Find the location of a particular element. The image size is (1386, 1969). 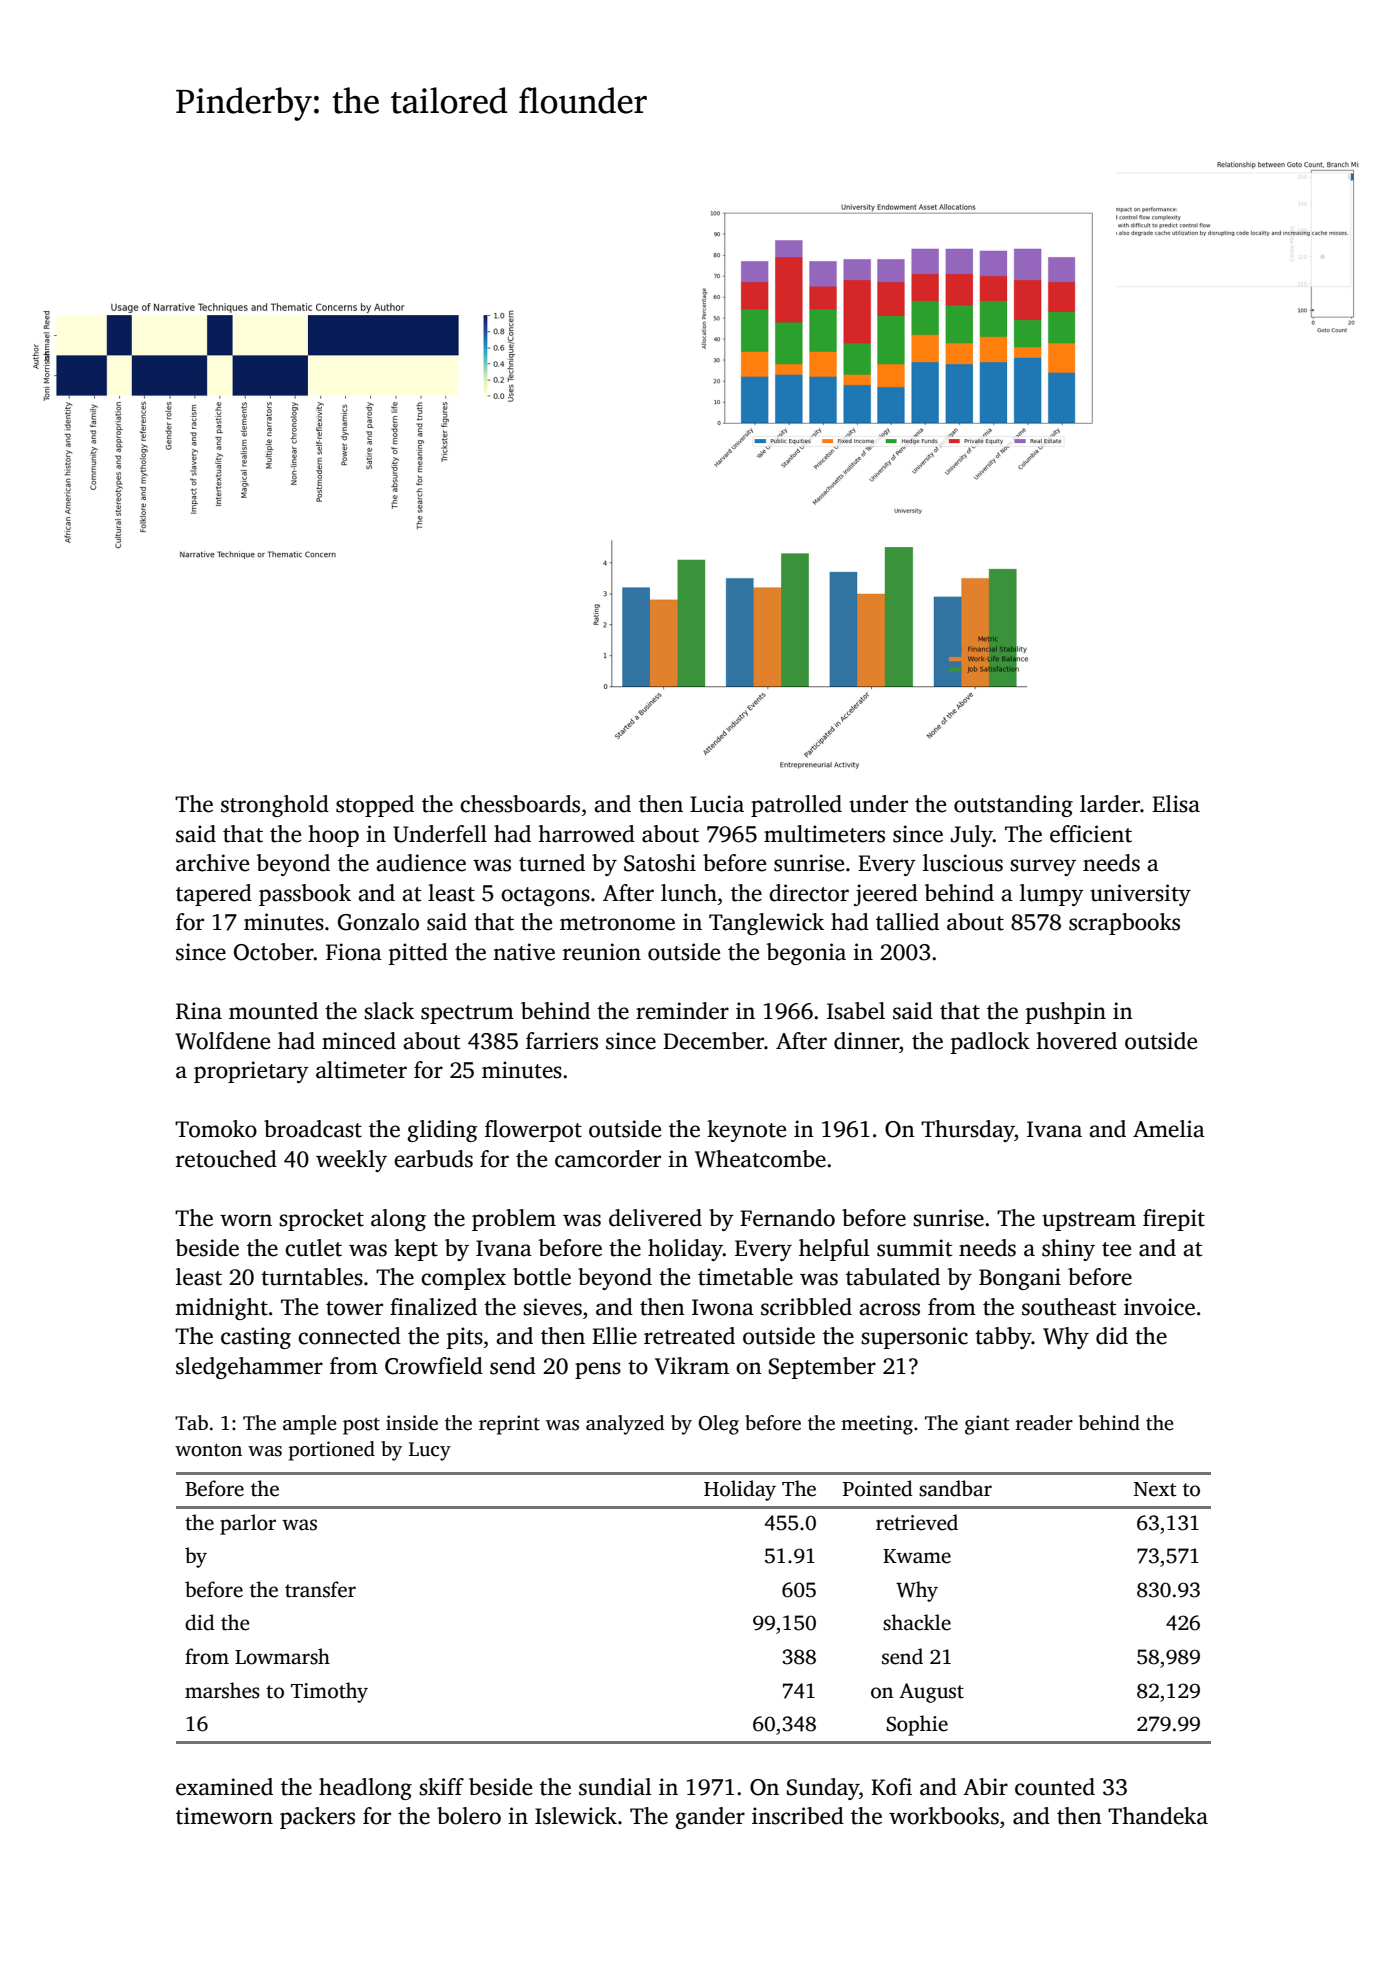

bolero is located at coordinates (469, 1816).
